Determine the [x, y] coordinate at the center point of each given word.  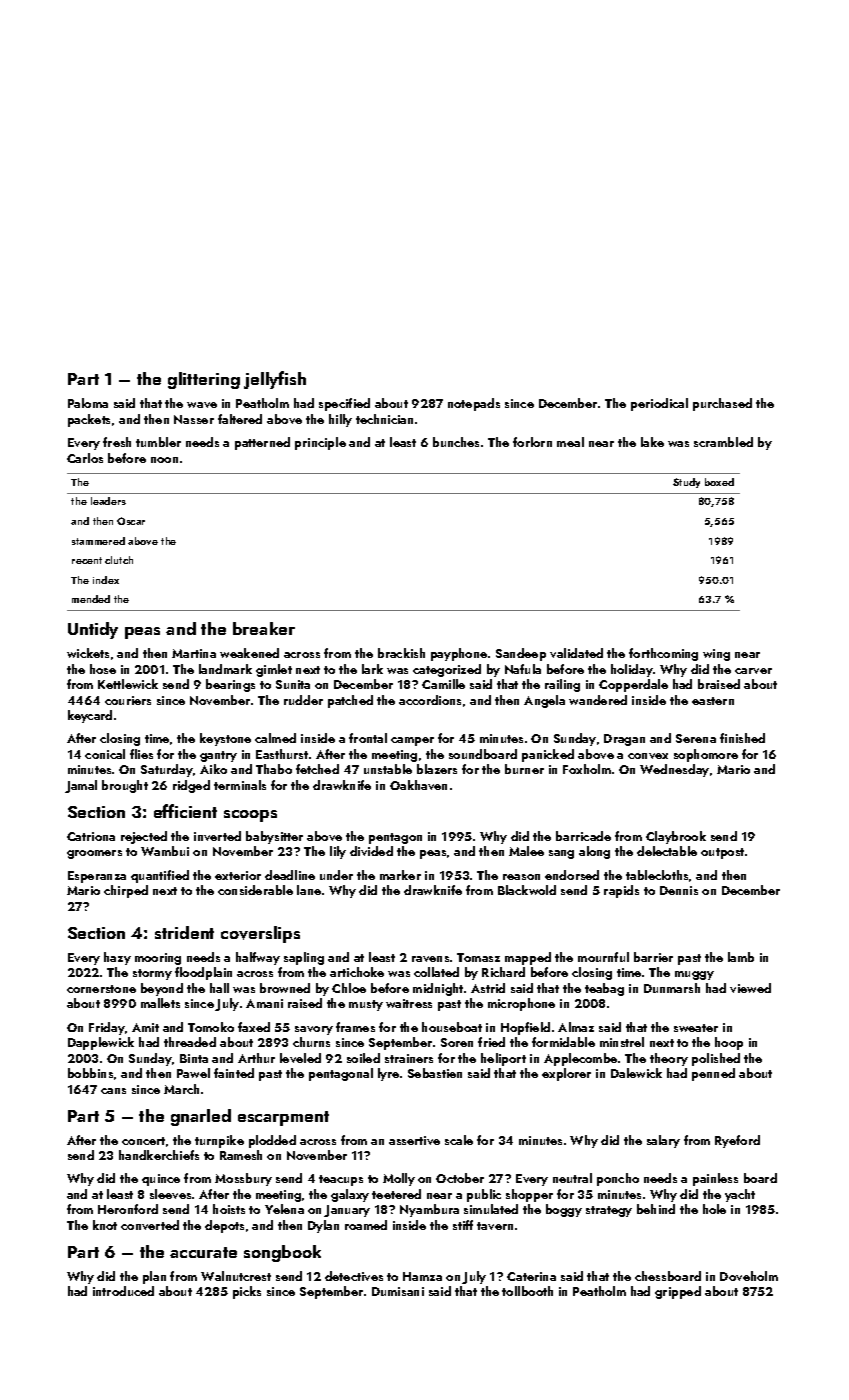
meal [570, 442]
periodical [659, 404]
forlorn [532, 442]
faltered [240, 419]
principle [320, 443]
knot [105, 1225]
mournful [603, 957]
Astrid [488, 988]
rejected [144, 837]
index [106, 580]
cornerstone [101, 989]
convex [648, 756]
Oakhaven [418, 785]
